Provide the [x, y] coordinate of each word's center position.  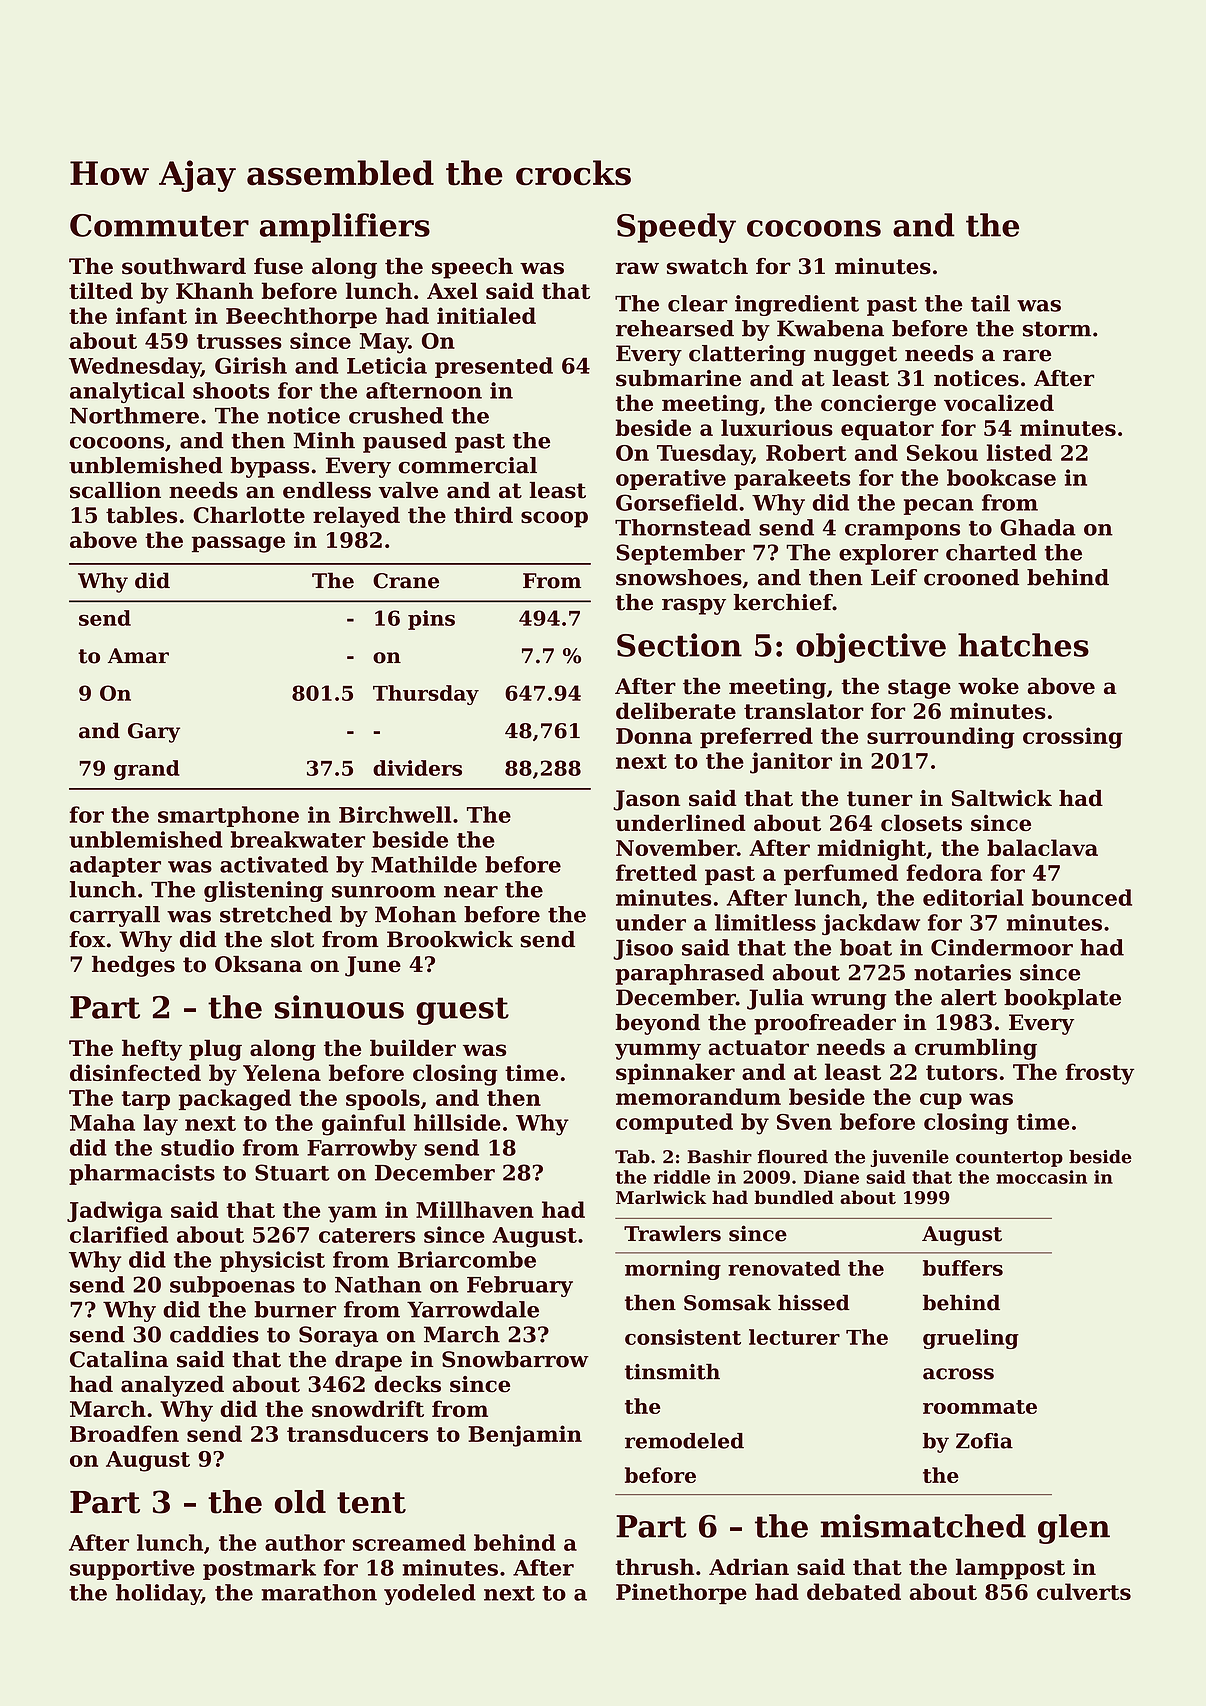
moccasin [1041, 1177]
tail [990, 303]
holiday [158, 1594]
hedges [133, 966]
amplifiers [345, 228]
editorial [973, 897]
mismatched [923, 1526]
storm [1057, 329]
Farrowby [362, 1150]
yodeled [430, 1594]
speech [472, 268]
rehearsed [675, 328]
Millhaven [475, 1209]
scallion [115, 490]
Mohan [415, 914]
